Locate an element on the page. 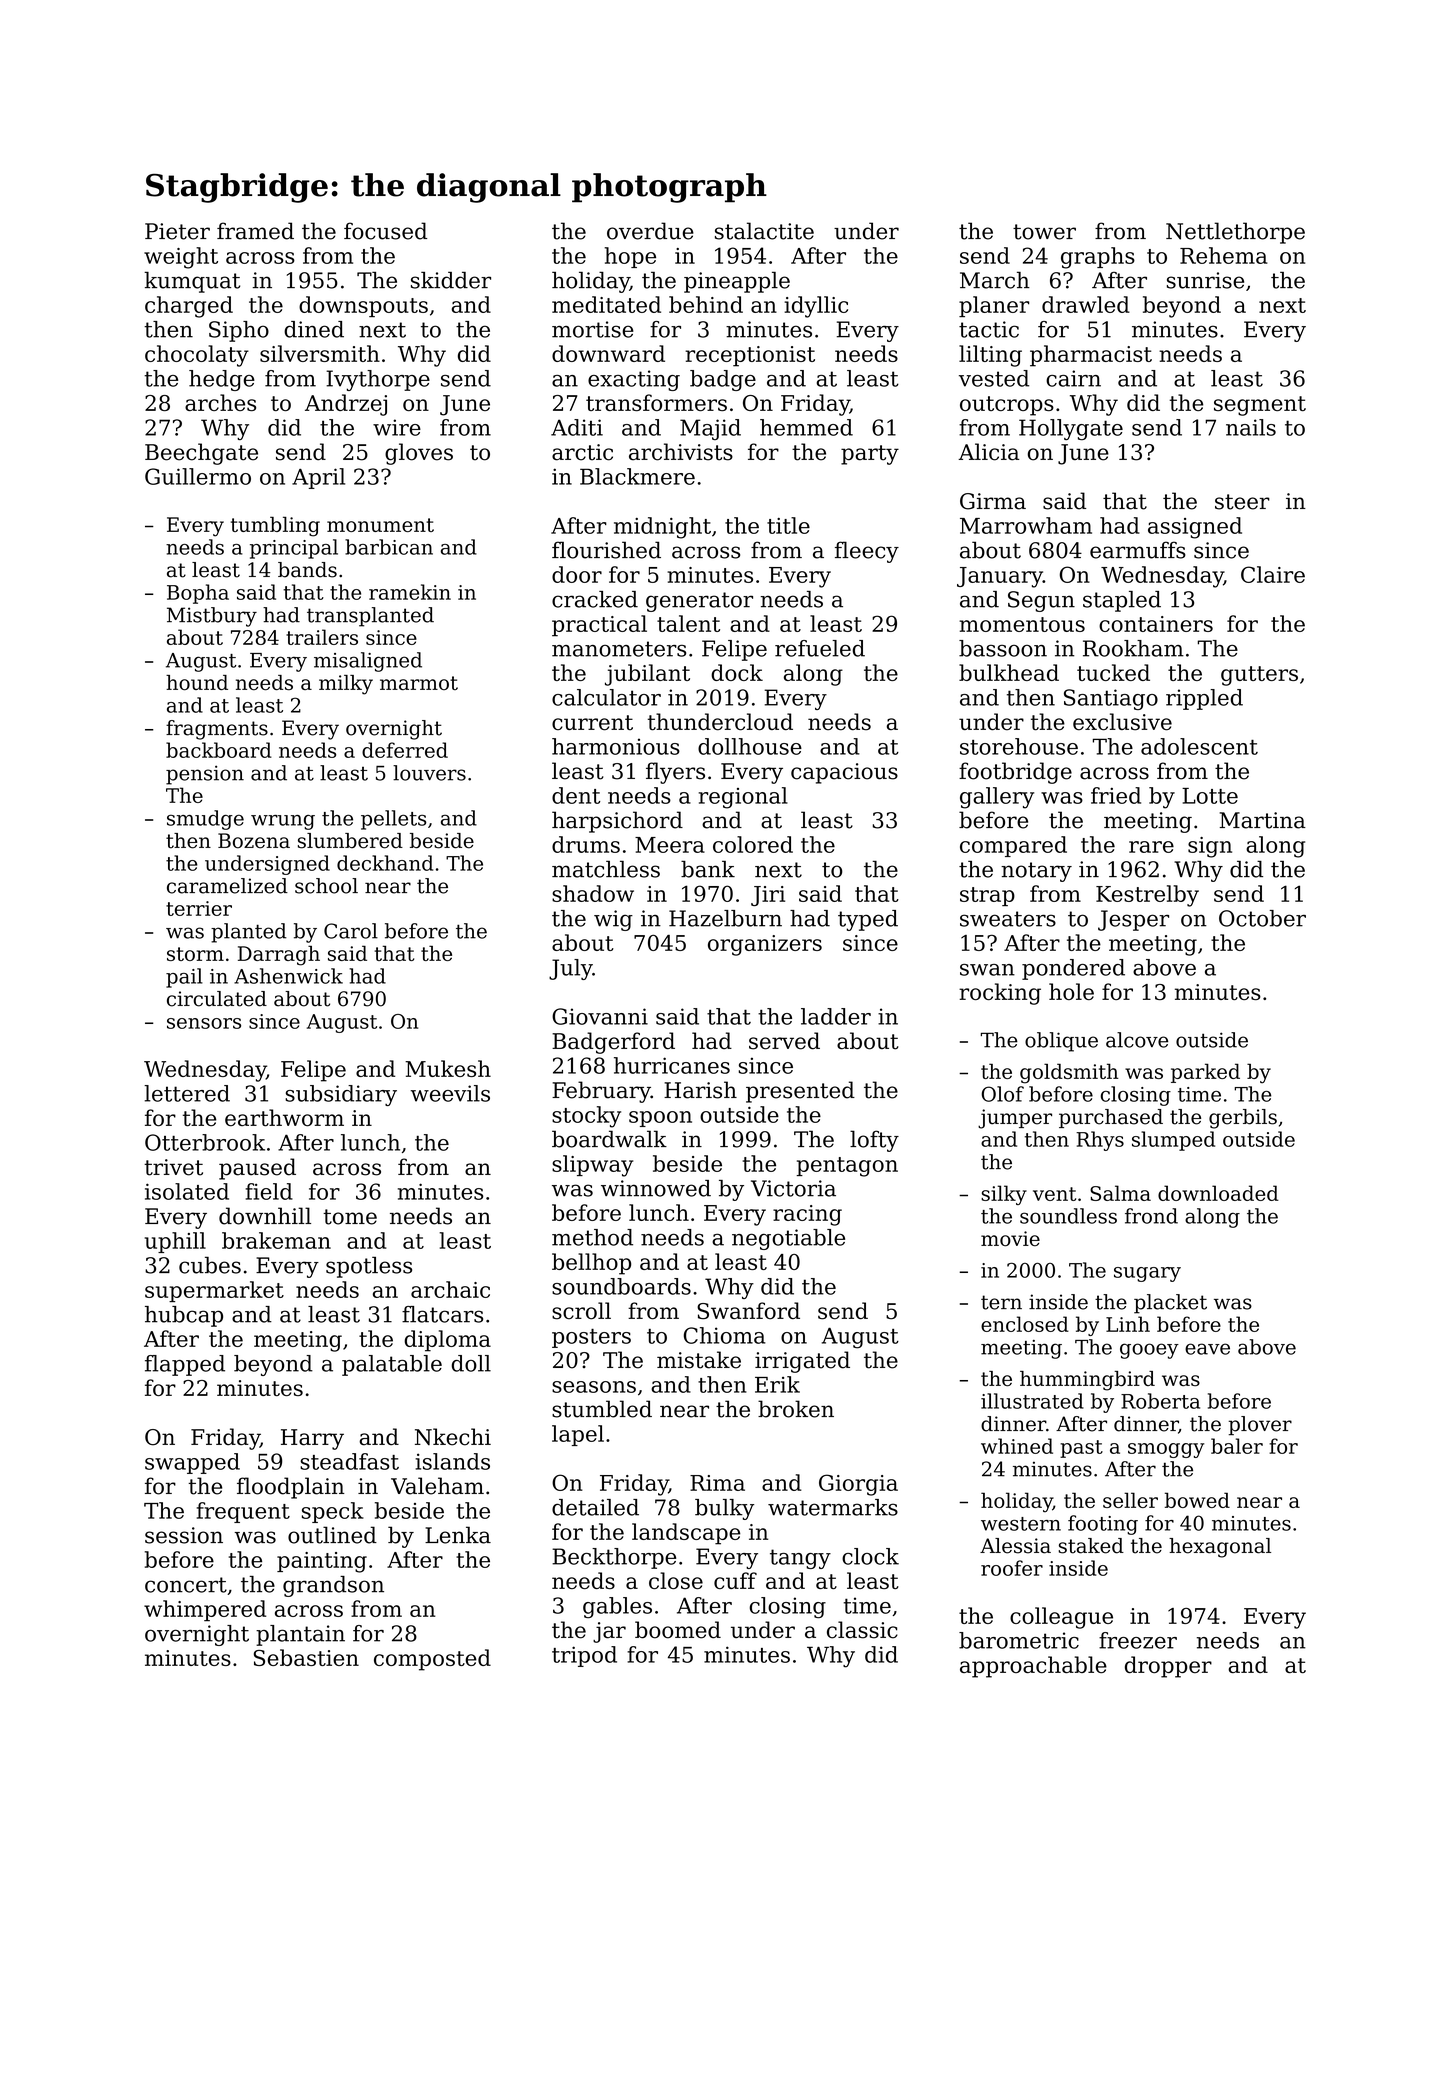 Image resolution: width=1450 pixels, height=2100 pixels. smoggy is located at coordinates (1166, 1450).
